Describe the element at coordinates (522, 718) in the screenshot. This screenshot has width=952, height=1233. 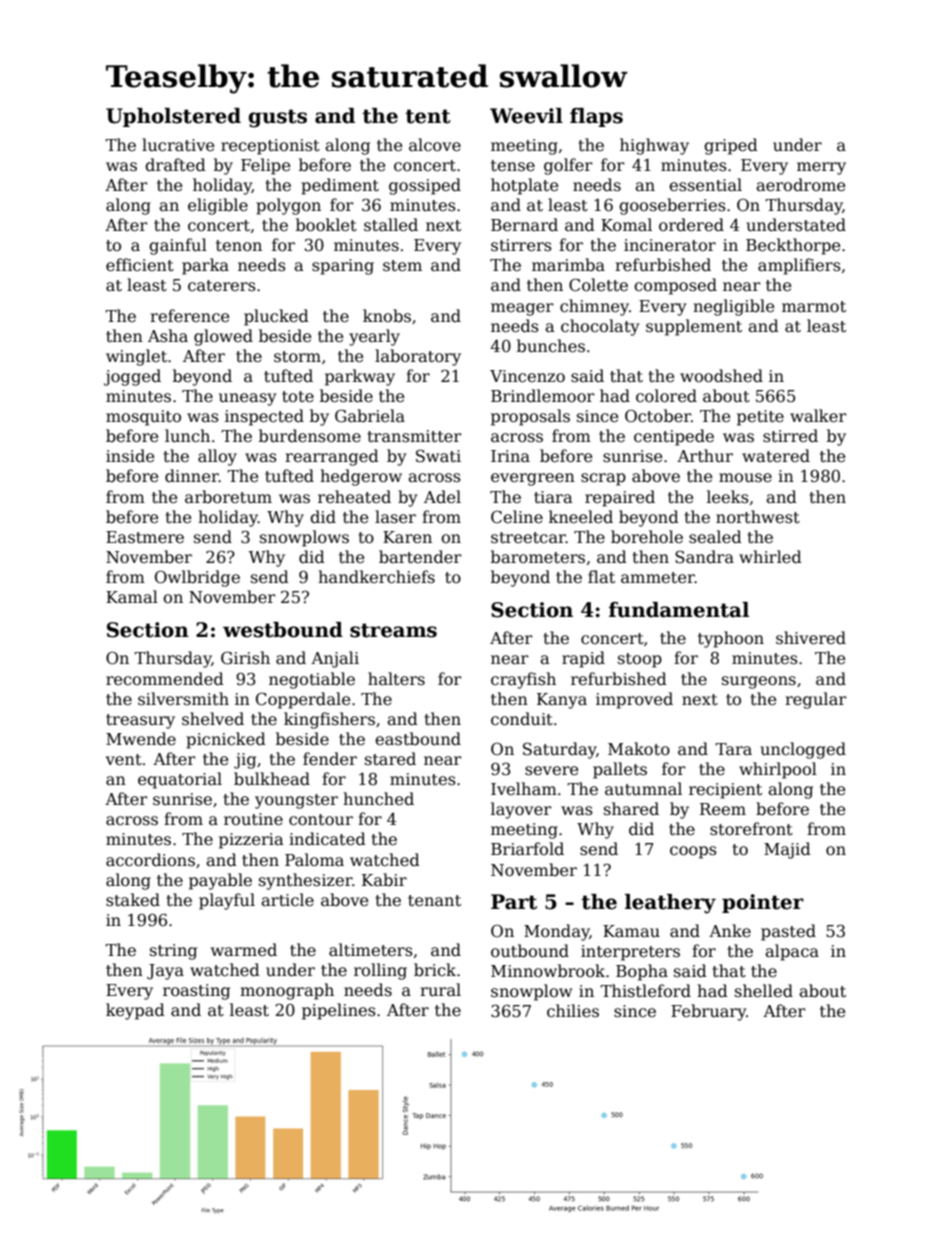
I see `conduit` at that location.
